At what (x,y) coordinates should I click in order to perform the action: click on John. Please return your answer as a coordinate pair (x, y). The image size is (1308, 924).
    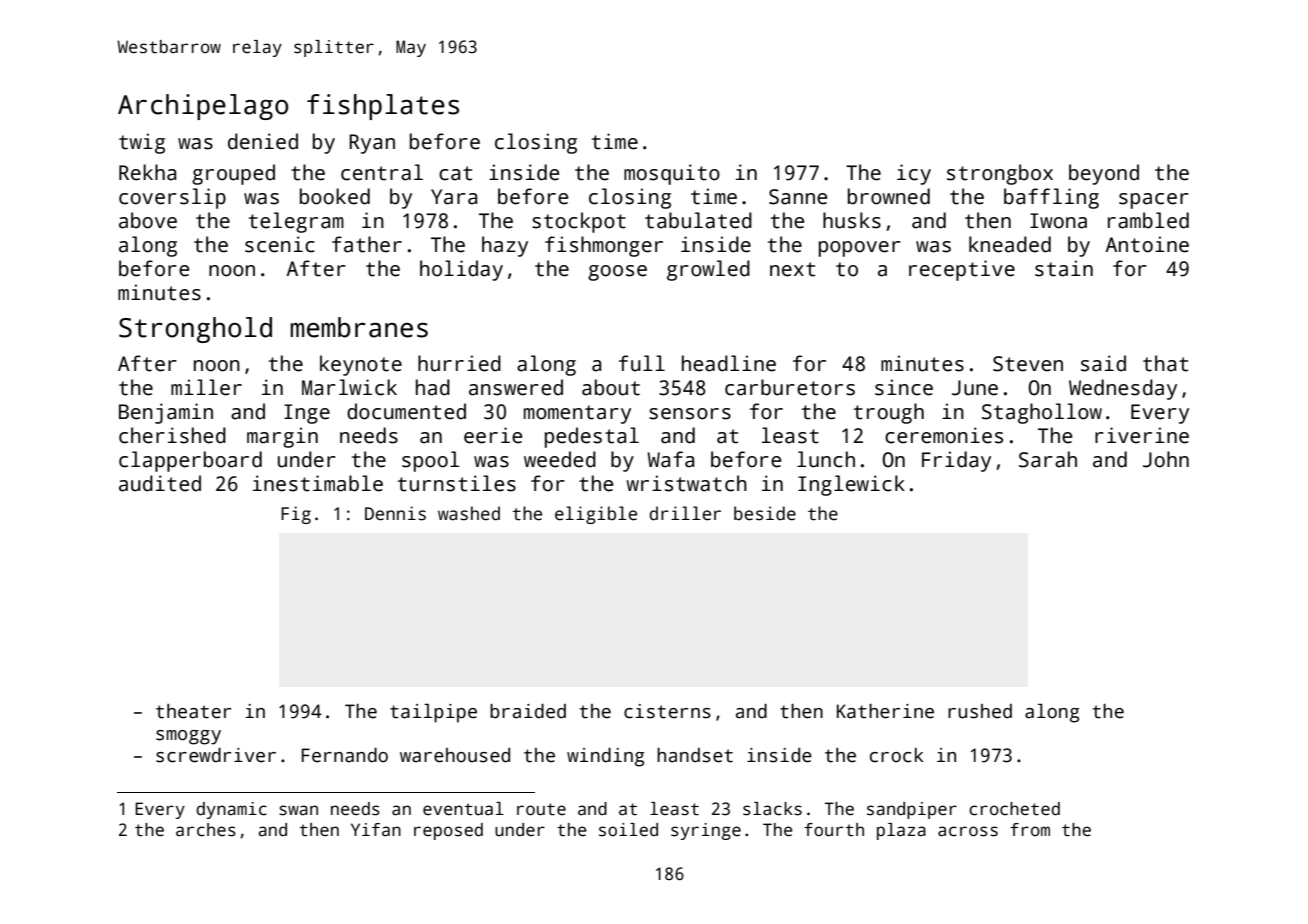
    Looking at the image, I should click on (1166, 459).
